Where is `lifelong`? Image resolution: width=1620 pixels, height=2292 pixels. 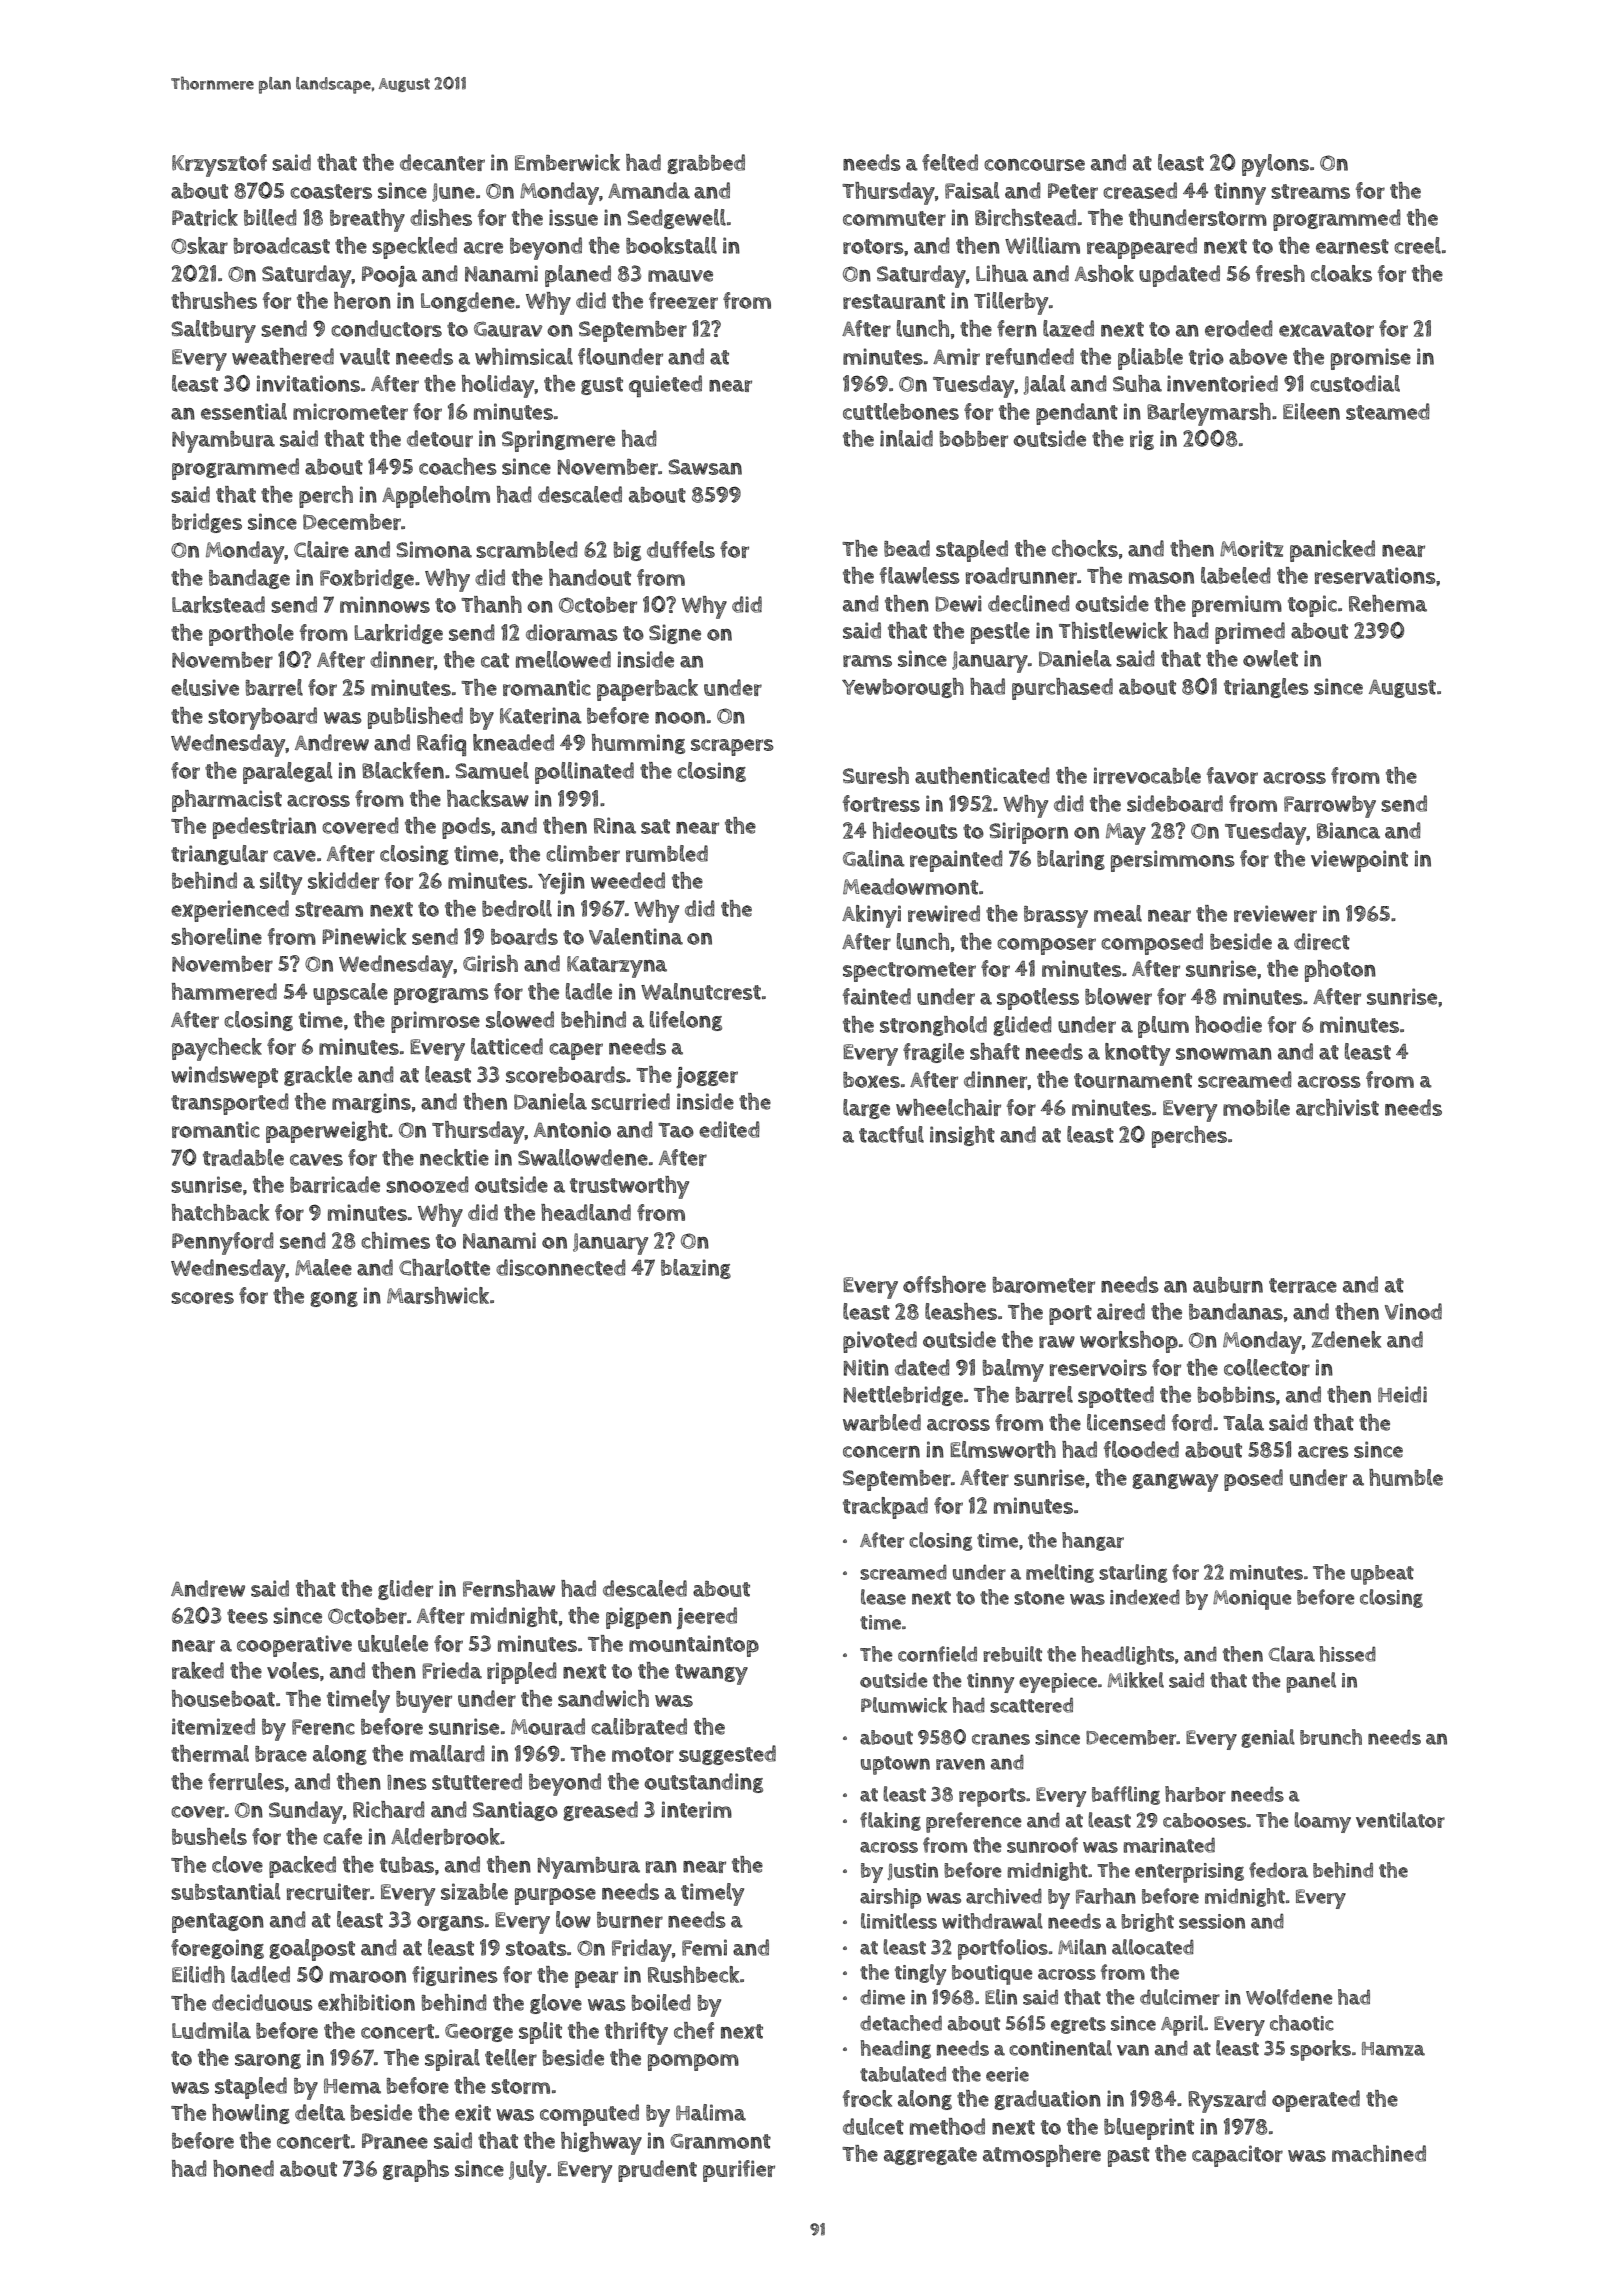 lifelong is located at coordinates (686, 1021).
